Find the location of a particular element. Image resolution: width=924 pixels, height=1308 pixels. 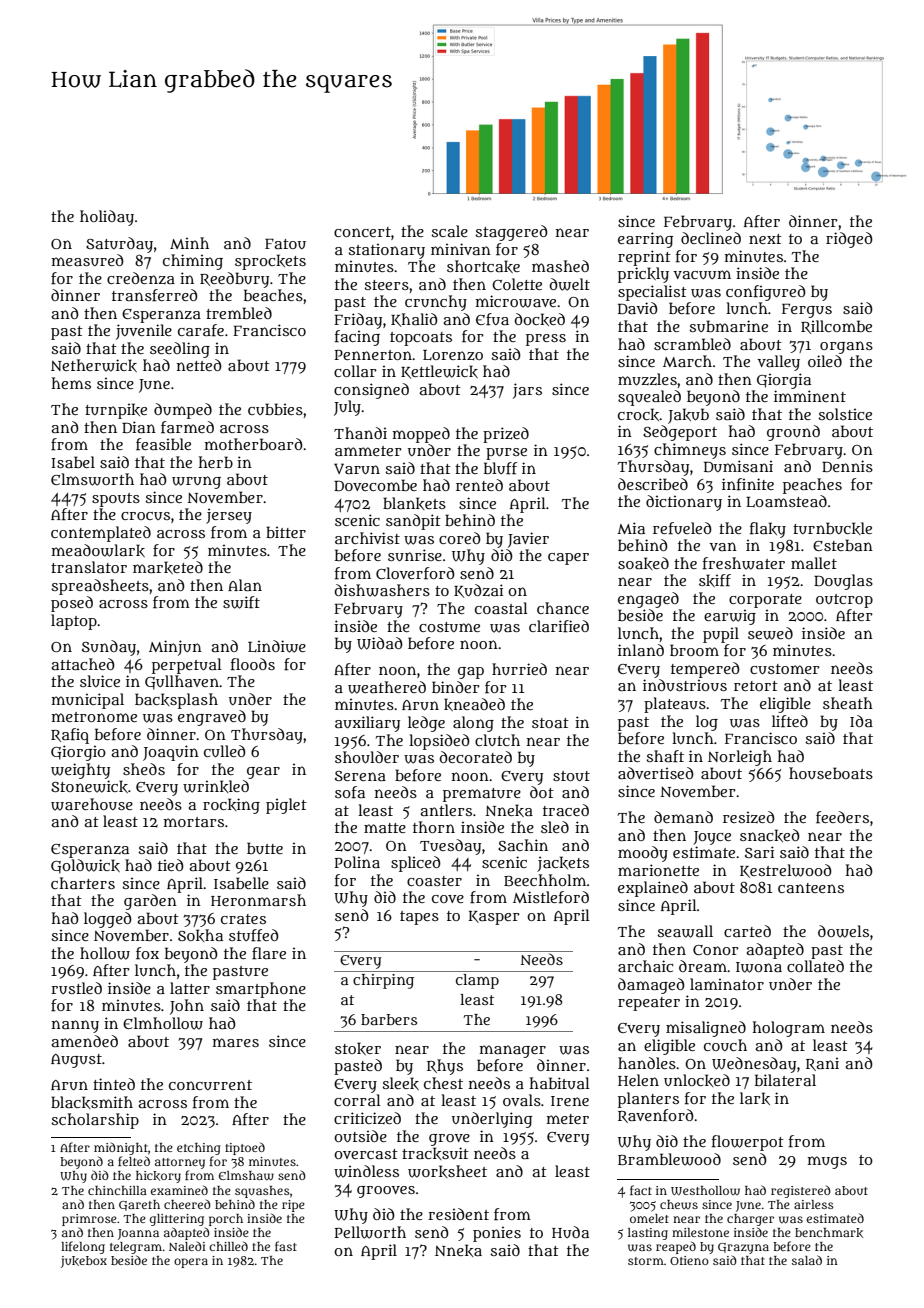

Rani is located at coordinates (822, 1064).
